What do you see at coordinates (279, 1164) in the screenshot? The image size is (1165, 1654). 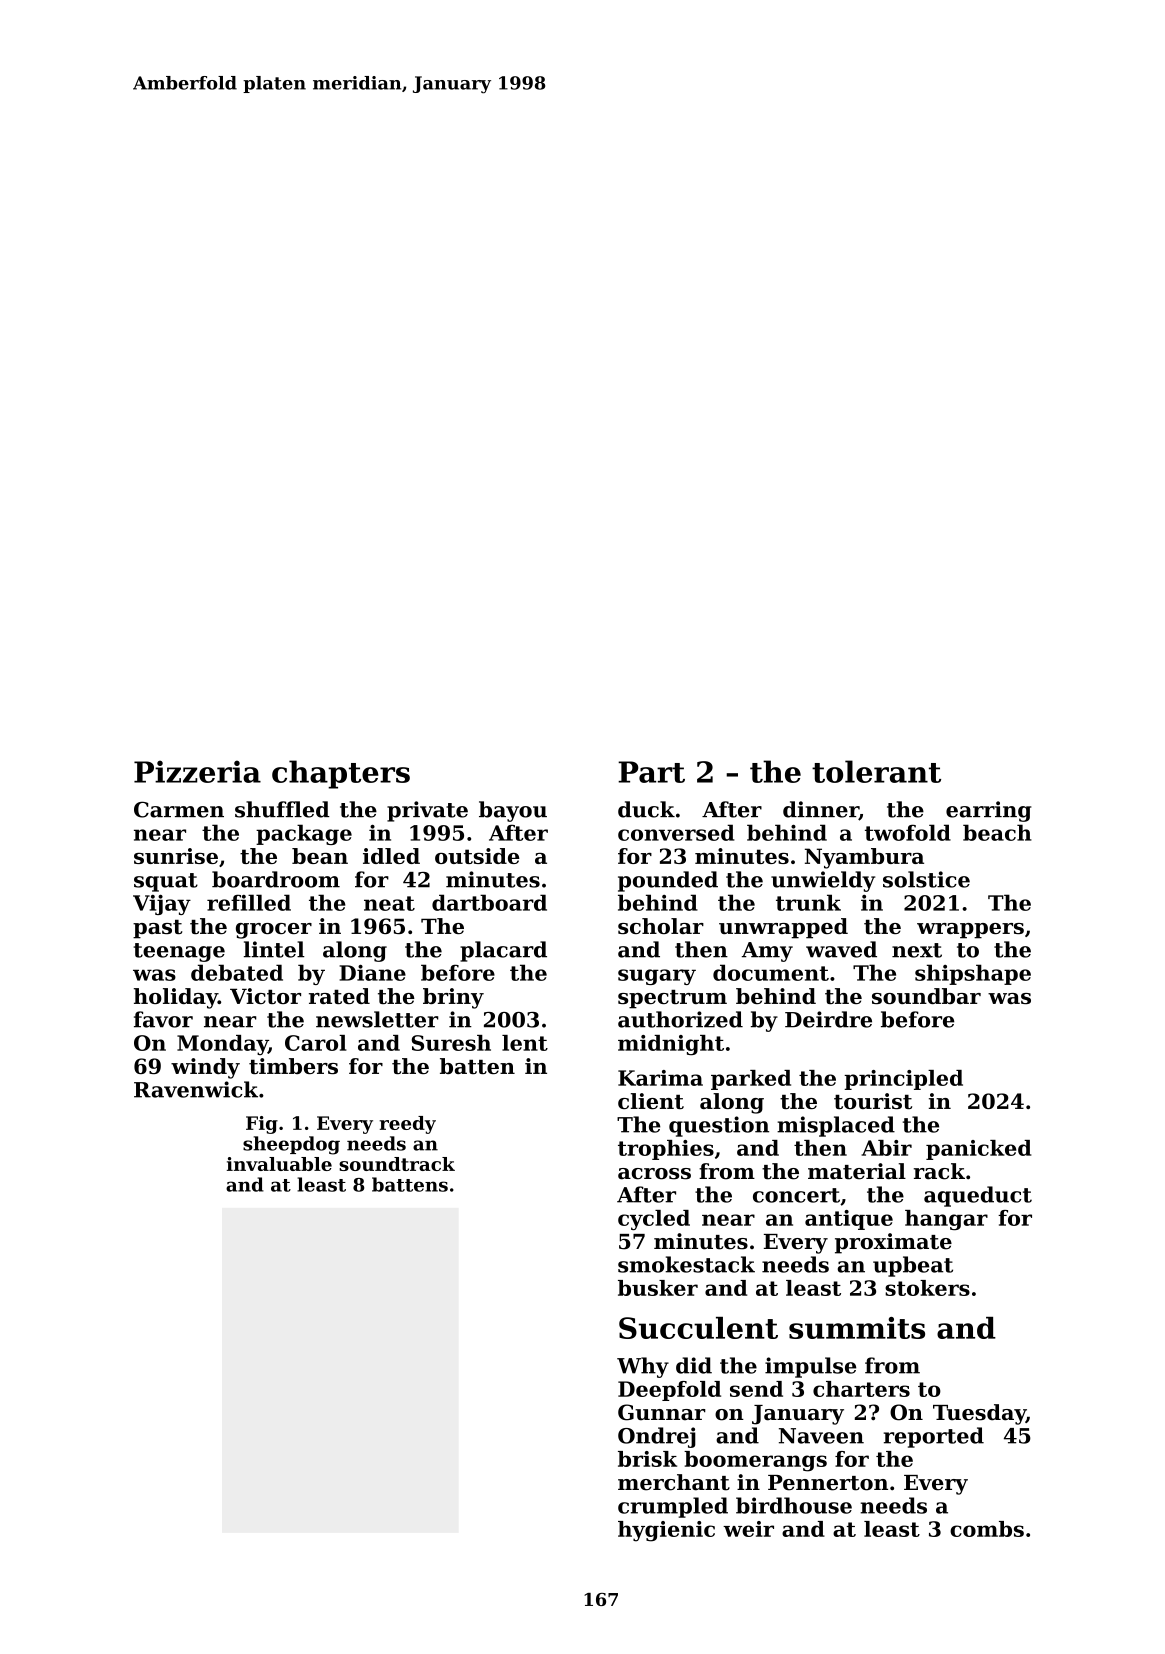 I see `invaluable` at bounding box center [279, 1164].
